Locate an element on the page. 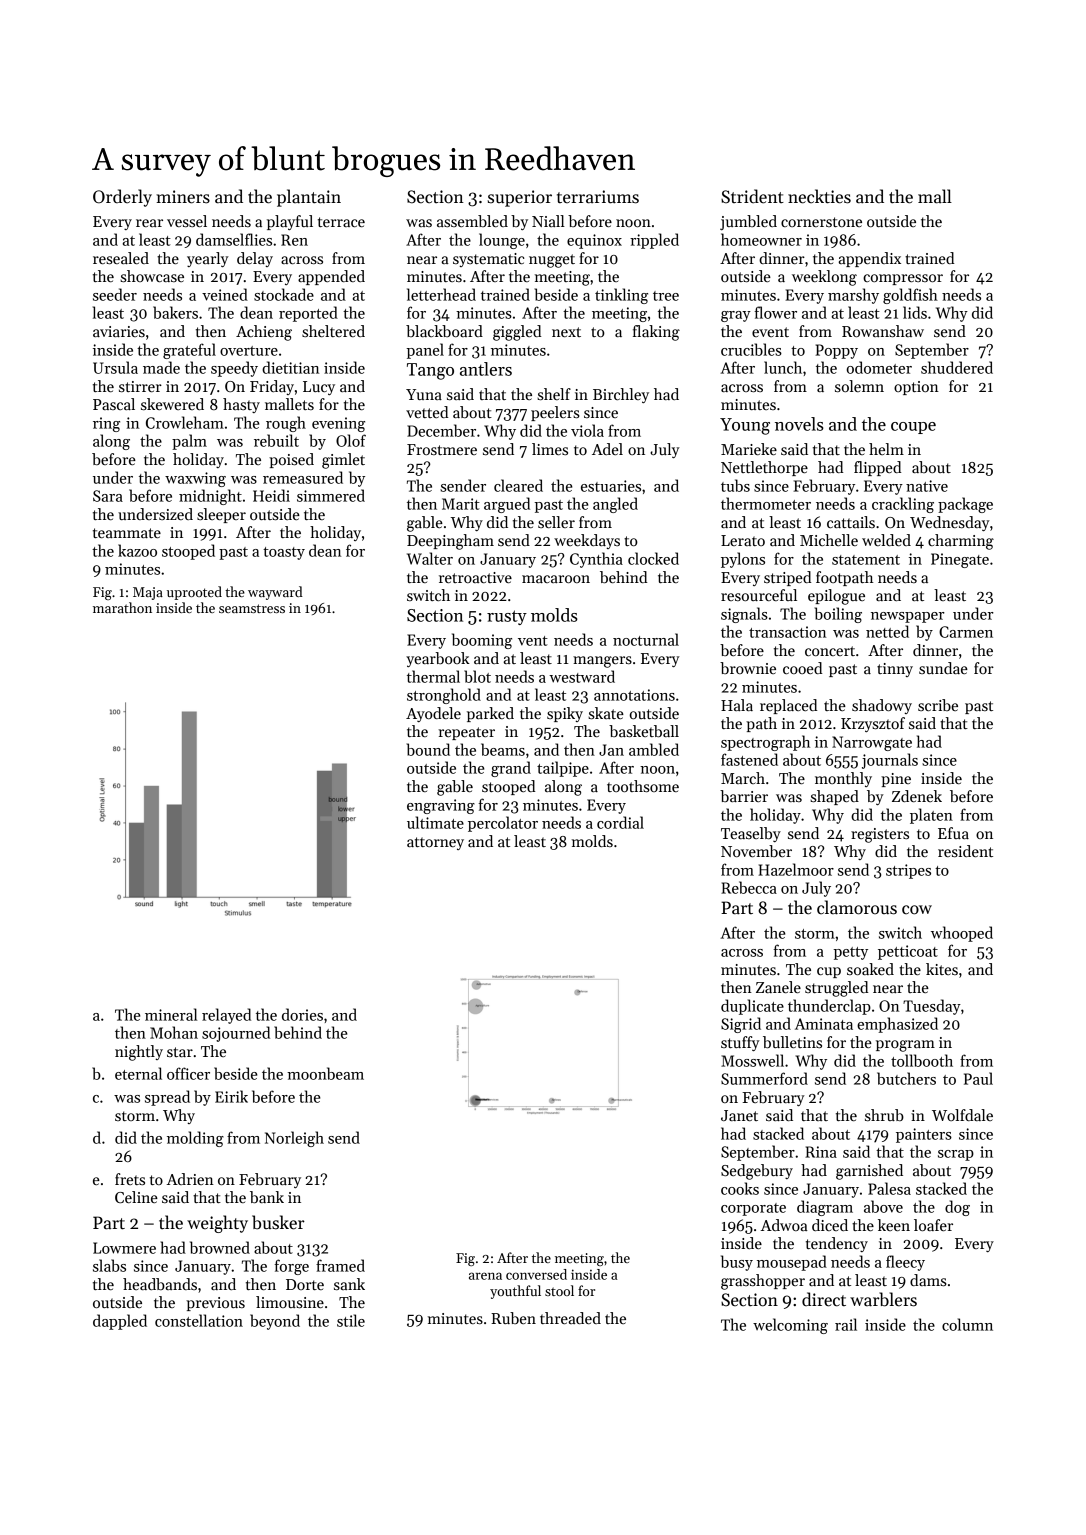 The width and height of the page is (1086, 1535). peelers is located at coordinates (555, 413).
